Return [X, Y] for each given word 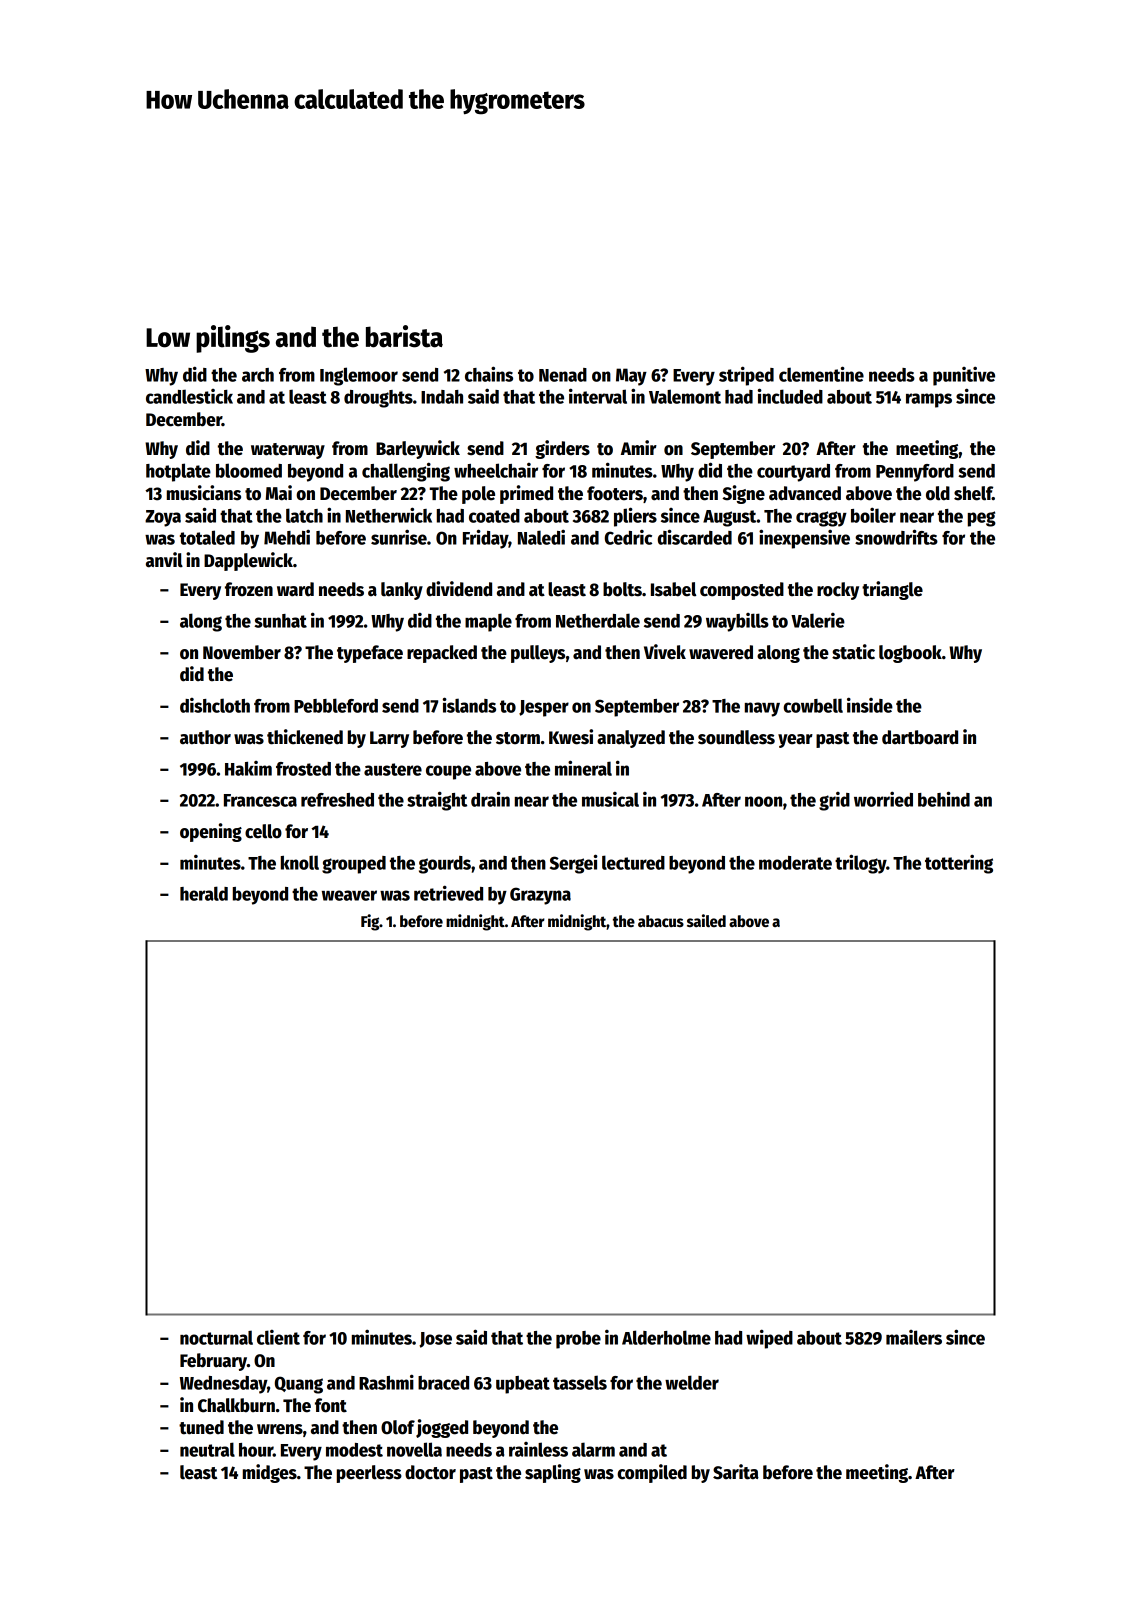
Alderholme [666, 1337]
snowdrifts [896, 537]
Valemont [685, 396]
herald [204, 893]
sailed [706, 920]
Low [168, 338]
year [795, 741]
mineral [583, 768]
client [278, 1337]
